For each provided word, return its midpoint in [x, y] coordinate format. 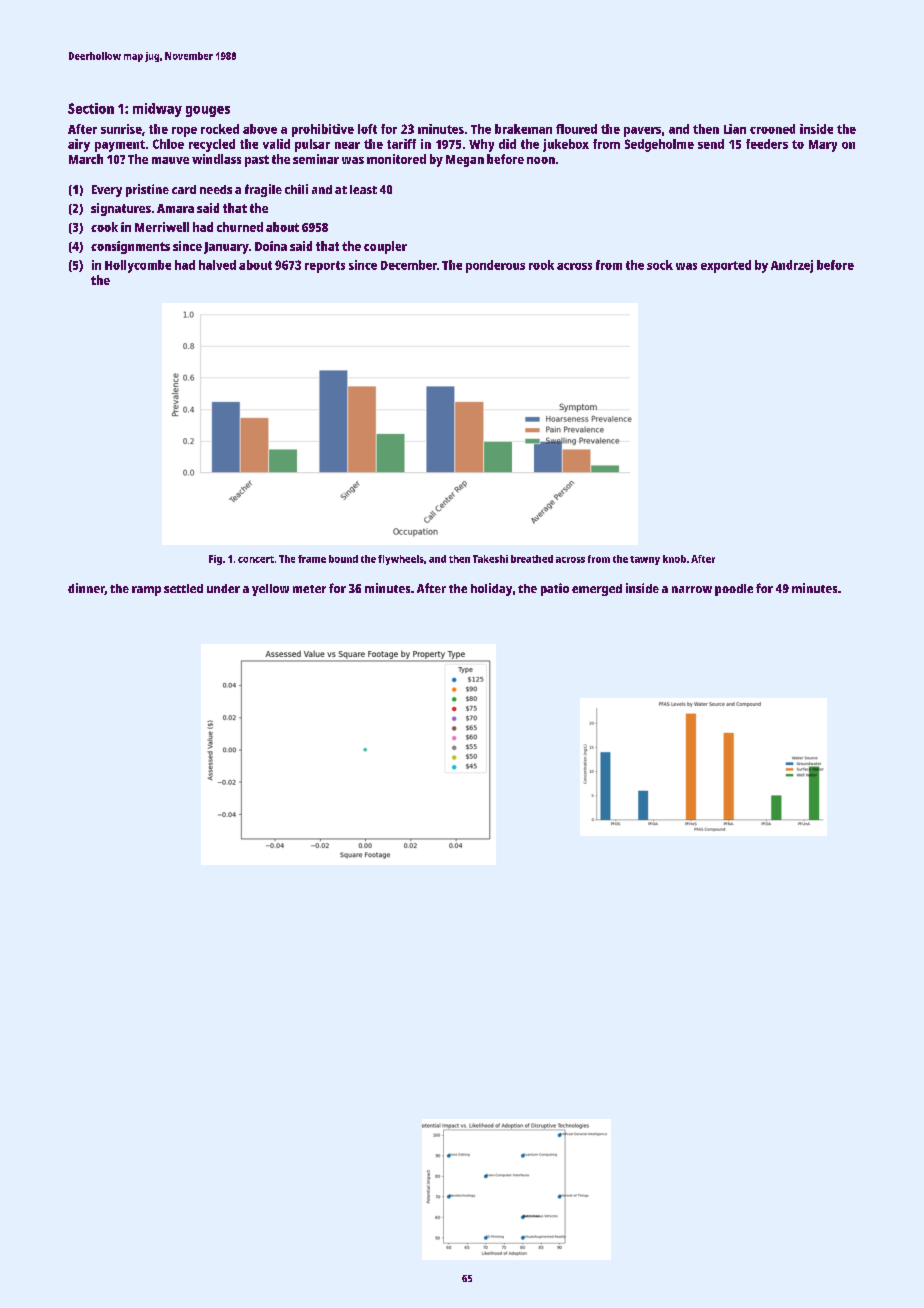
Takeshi [490, 559]
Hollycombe [138, 266]
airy [79, 145]
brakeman [523, 129]
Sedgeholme [659, 145]
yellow [270, 590]
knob [674, 559]
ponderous [495, 266]
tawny [645, 560]
